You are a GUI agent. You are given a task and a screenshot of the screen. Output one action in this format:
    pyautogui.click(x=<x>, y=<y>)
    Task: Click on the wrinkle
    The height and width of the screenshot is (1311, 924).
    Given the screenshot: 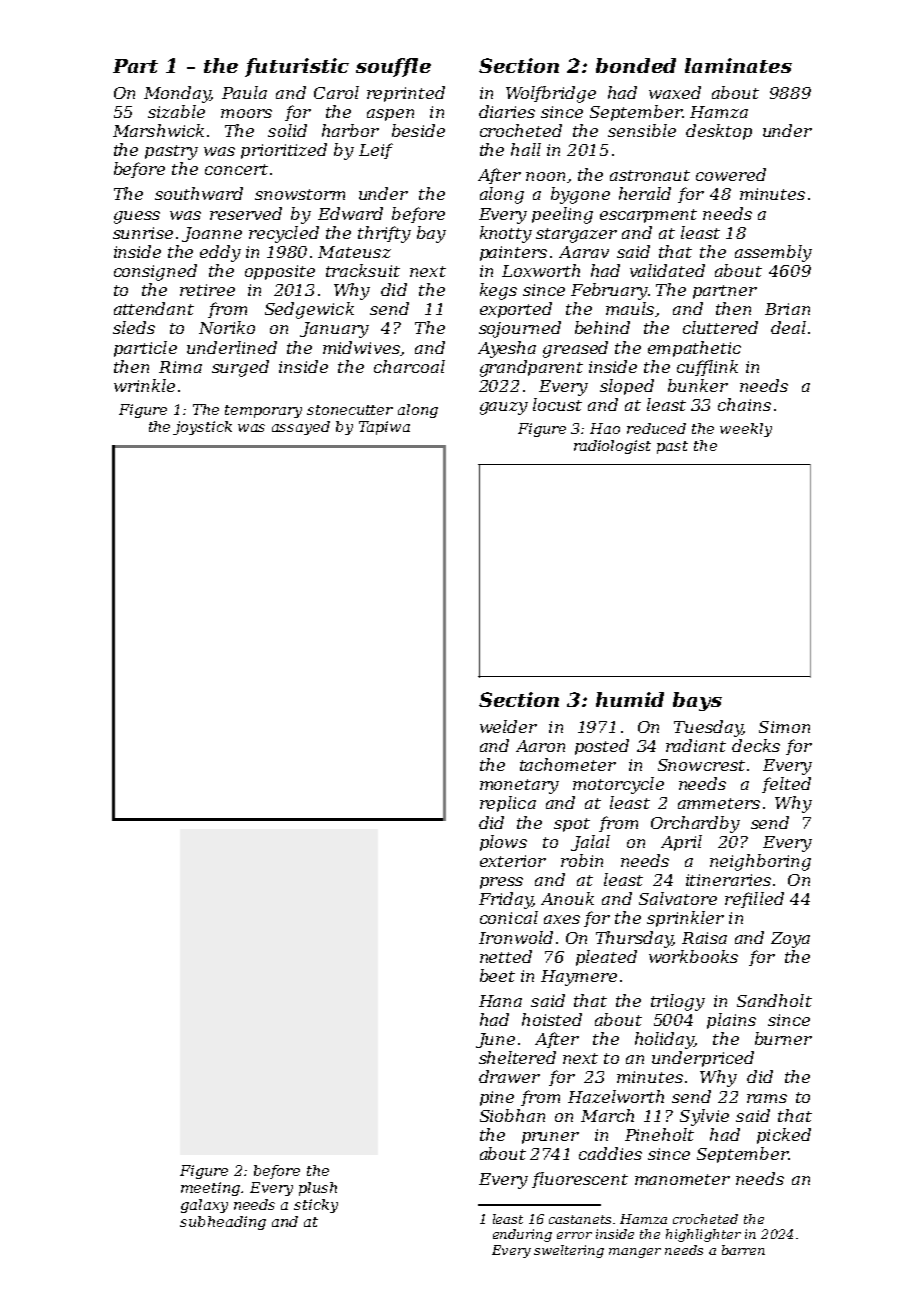 What is the action you would take?
    pyautogui.click(x=144, y=385)
